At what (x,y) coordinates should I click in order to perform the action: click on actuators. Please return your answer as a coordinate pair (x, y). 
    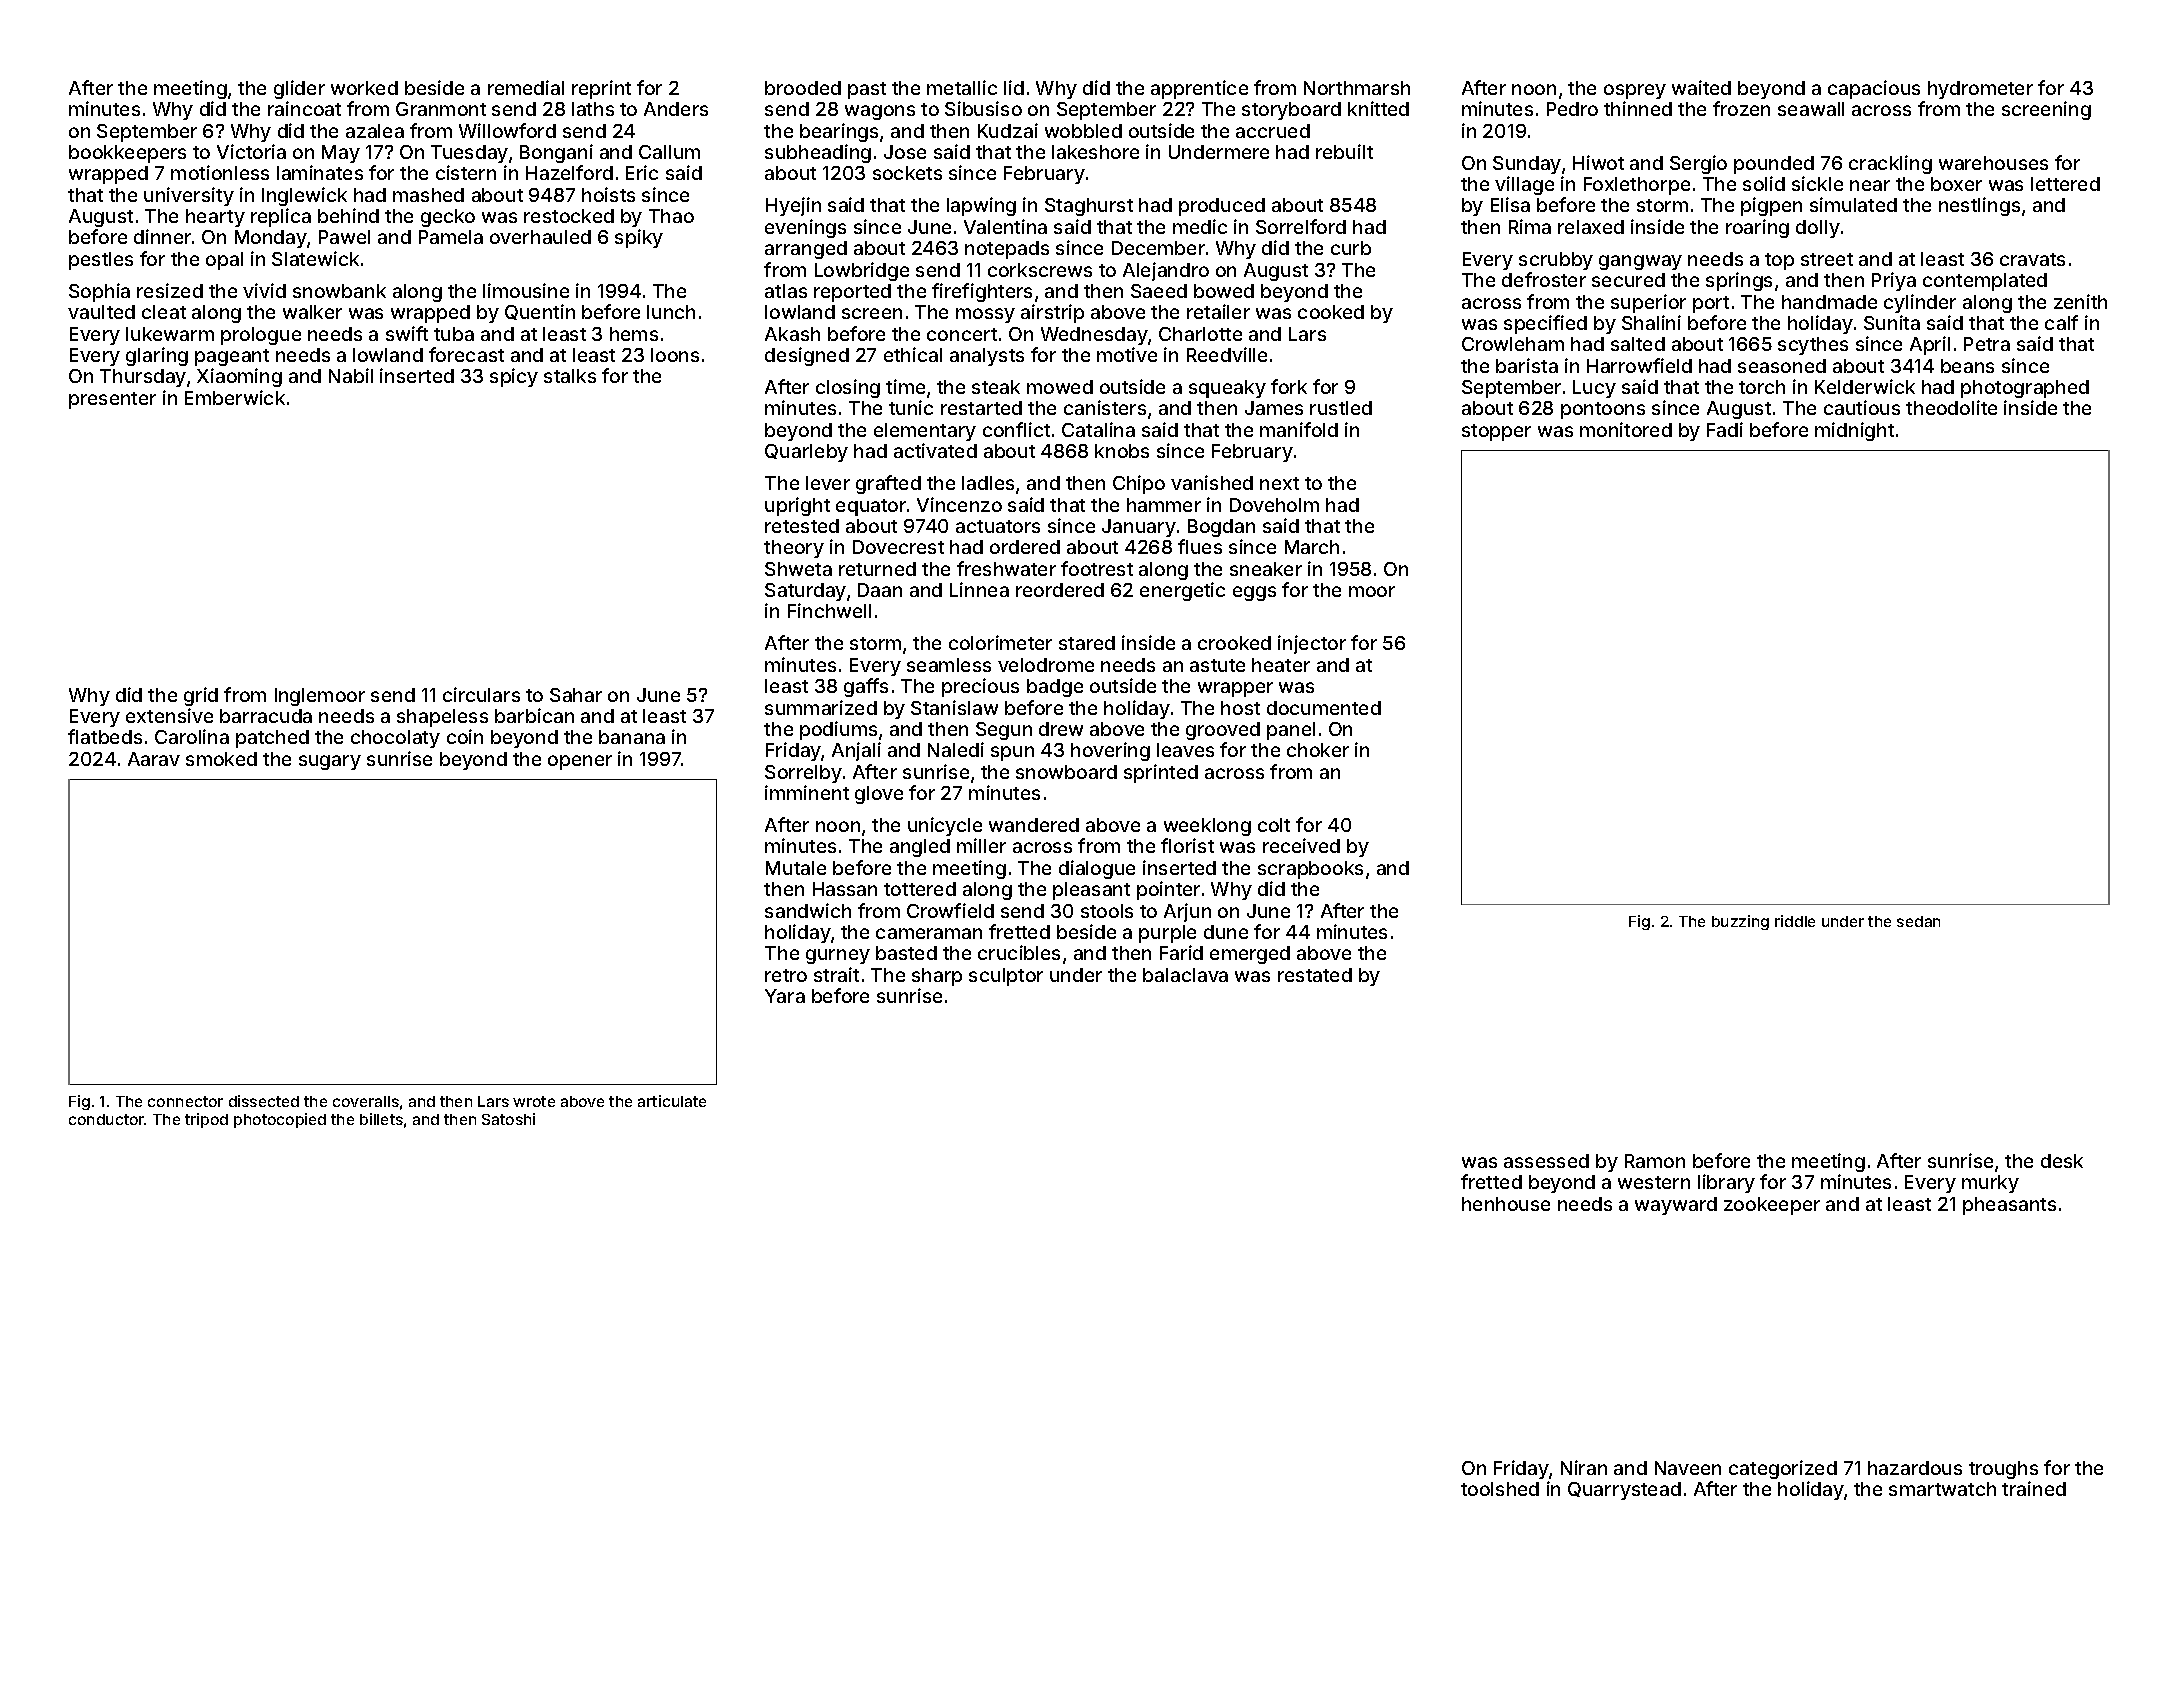
    Looking at the image, I should click on (998, 526).
